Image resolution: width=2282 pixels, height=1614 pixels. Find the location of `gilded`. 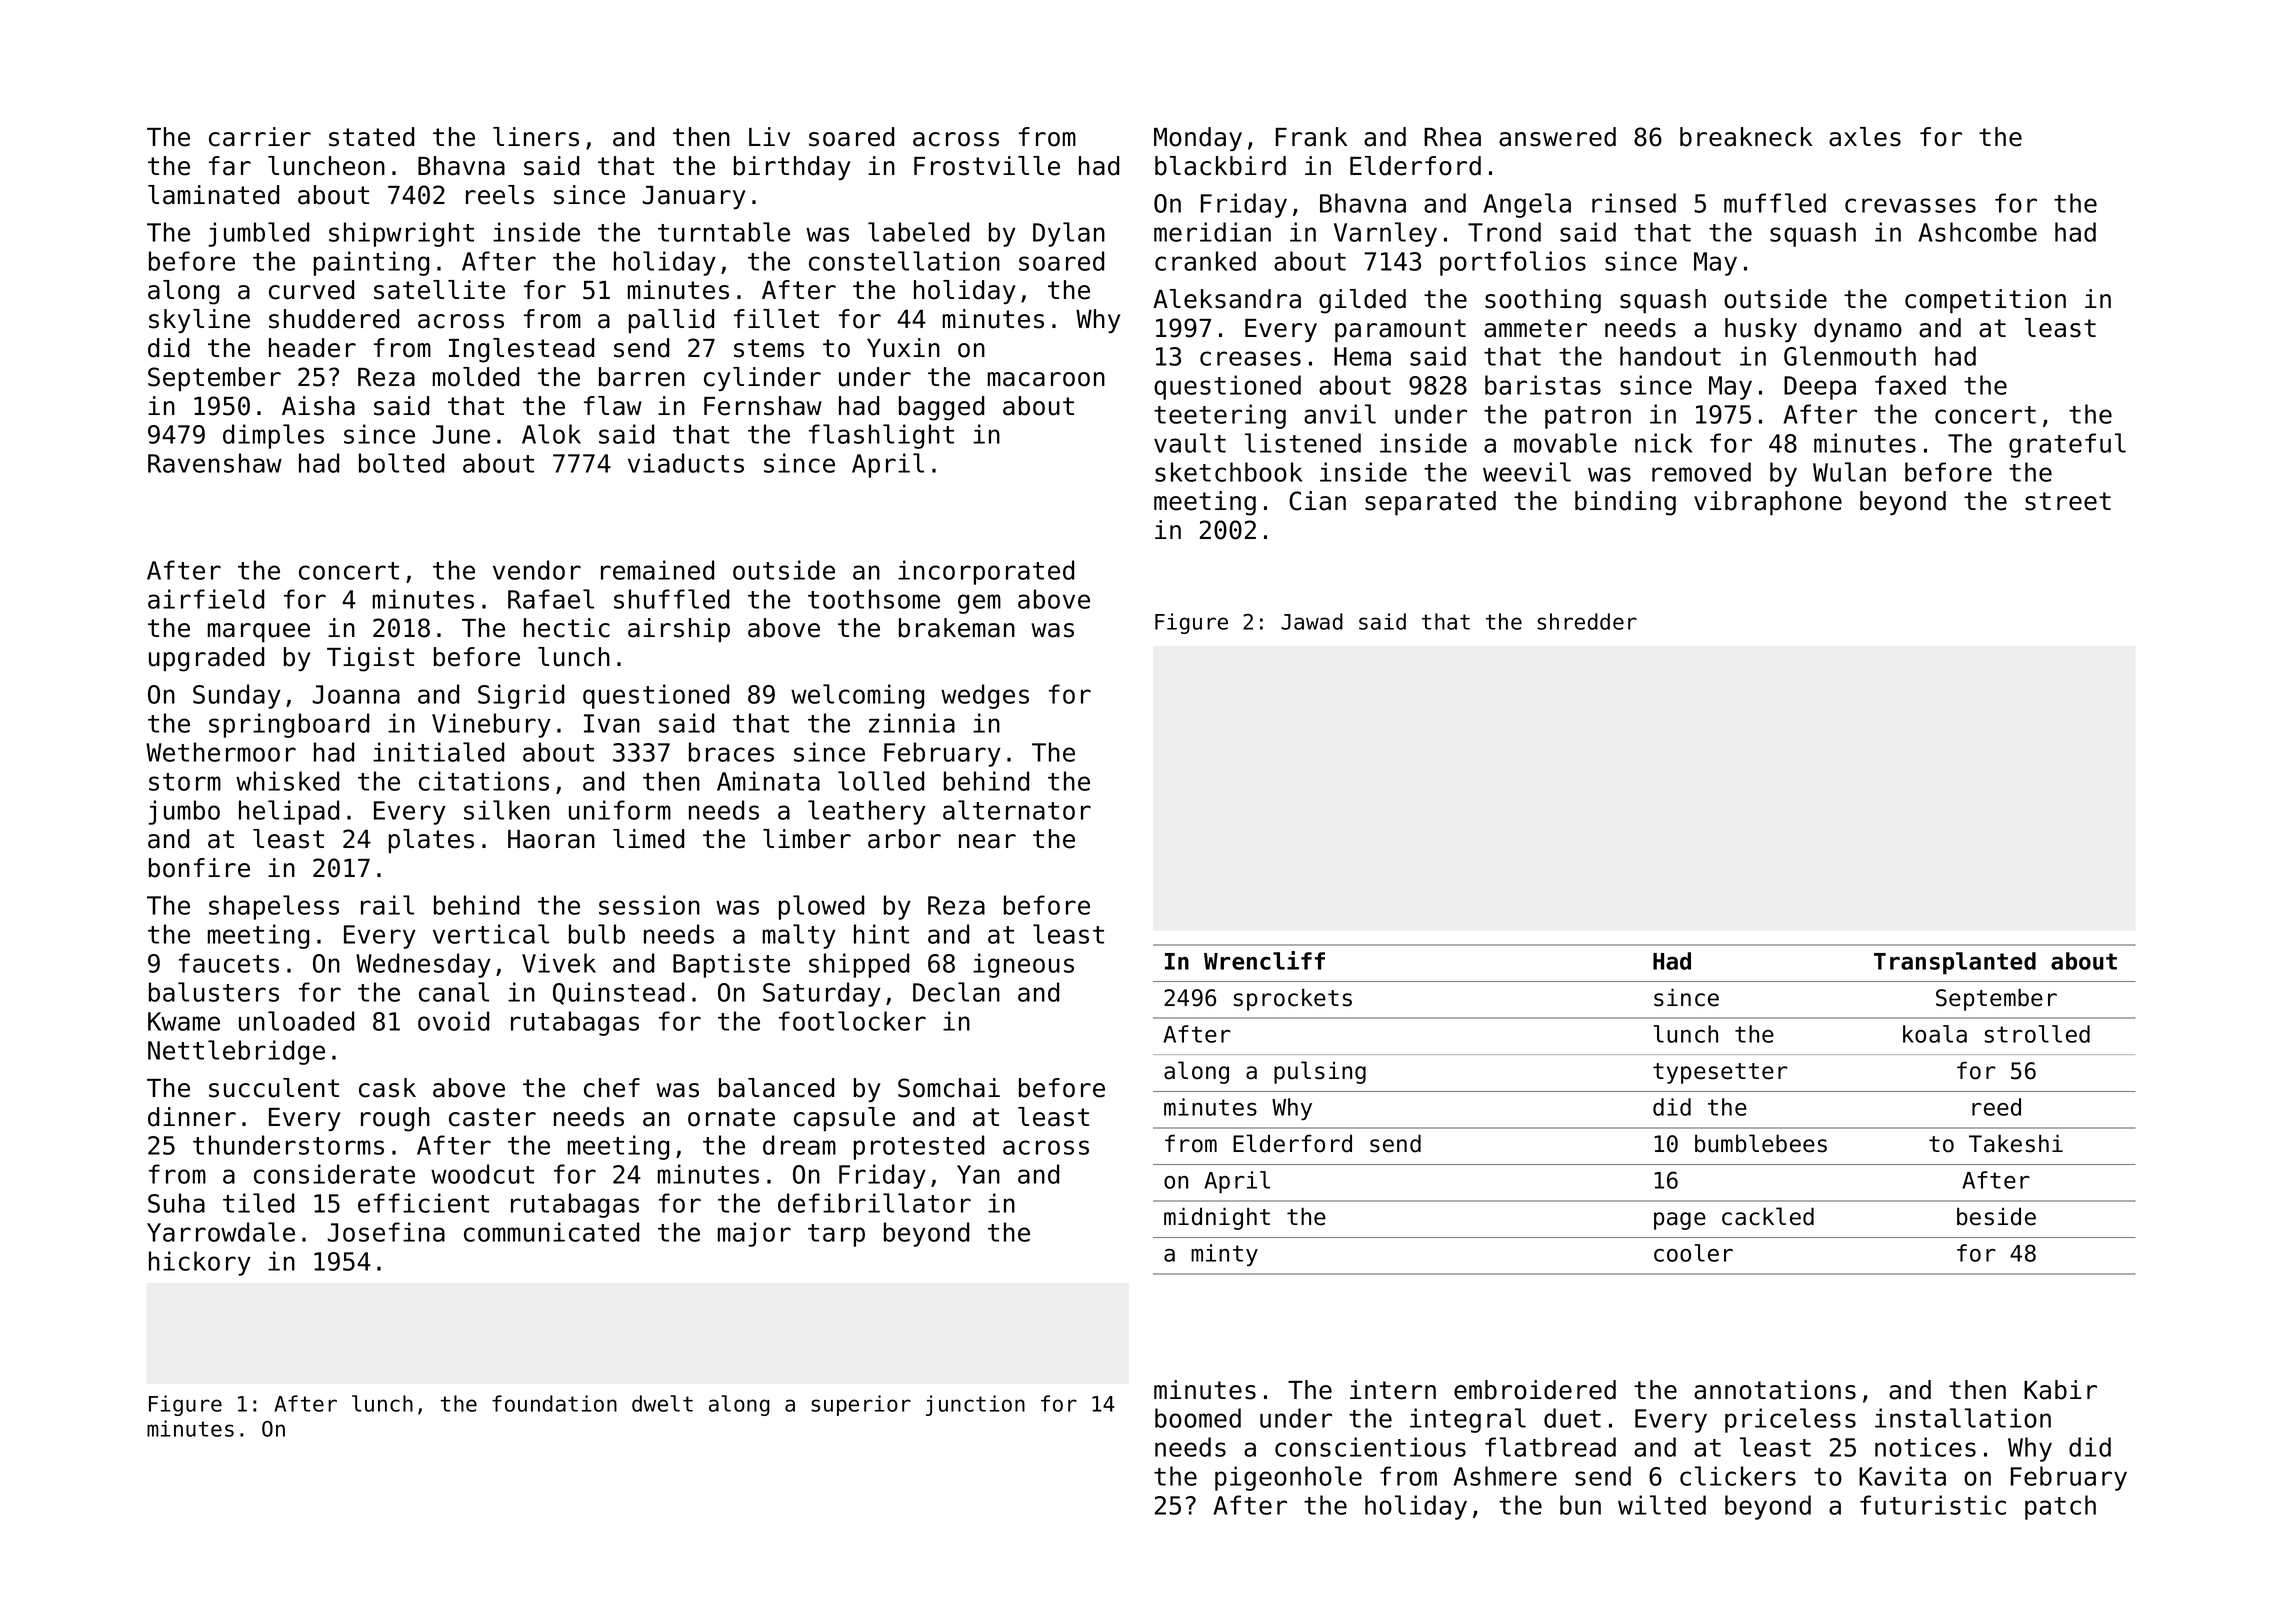

gilded is located at coordinates (1362, 301).
